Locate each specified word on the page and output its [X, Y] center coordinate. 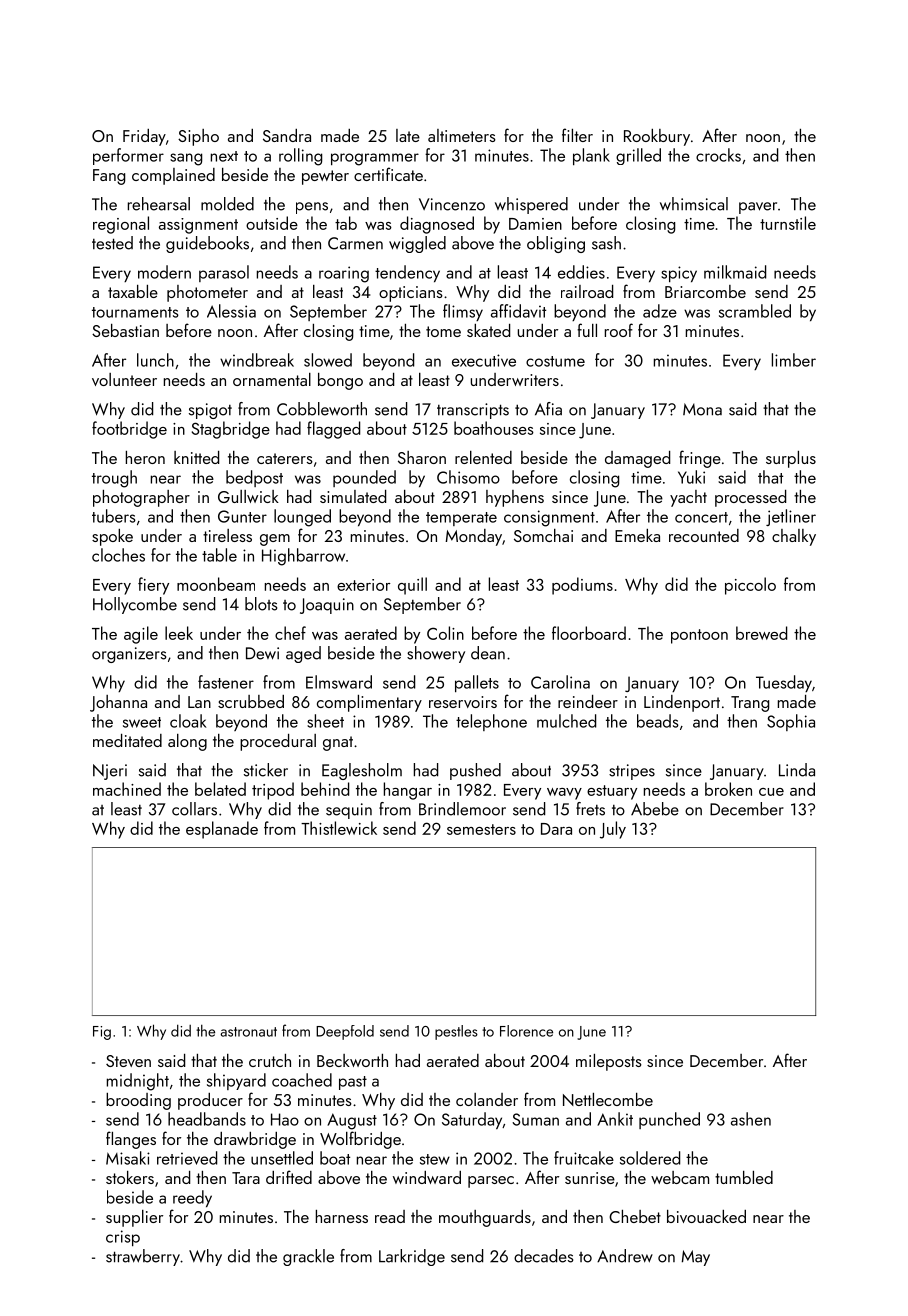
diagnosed [437, 225]
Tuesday [784, 683]
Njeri [110, 772]
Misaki [128, 1158]
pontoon [699, 636]
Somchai [543, 535]
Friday [144, 137]
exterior [363, 585]
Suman [535, 1119]
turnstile [788, 223]
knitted [196, 457]
